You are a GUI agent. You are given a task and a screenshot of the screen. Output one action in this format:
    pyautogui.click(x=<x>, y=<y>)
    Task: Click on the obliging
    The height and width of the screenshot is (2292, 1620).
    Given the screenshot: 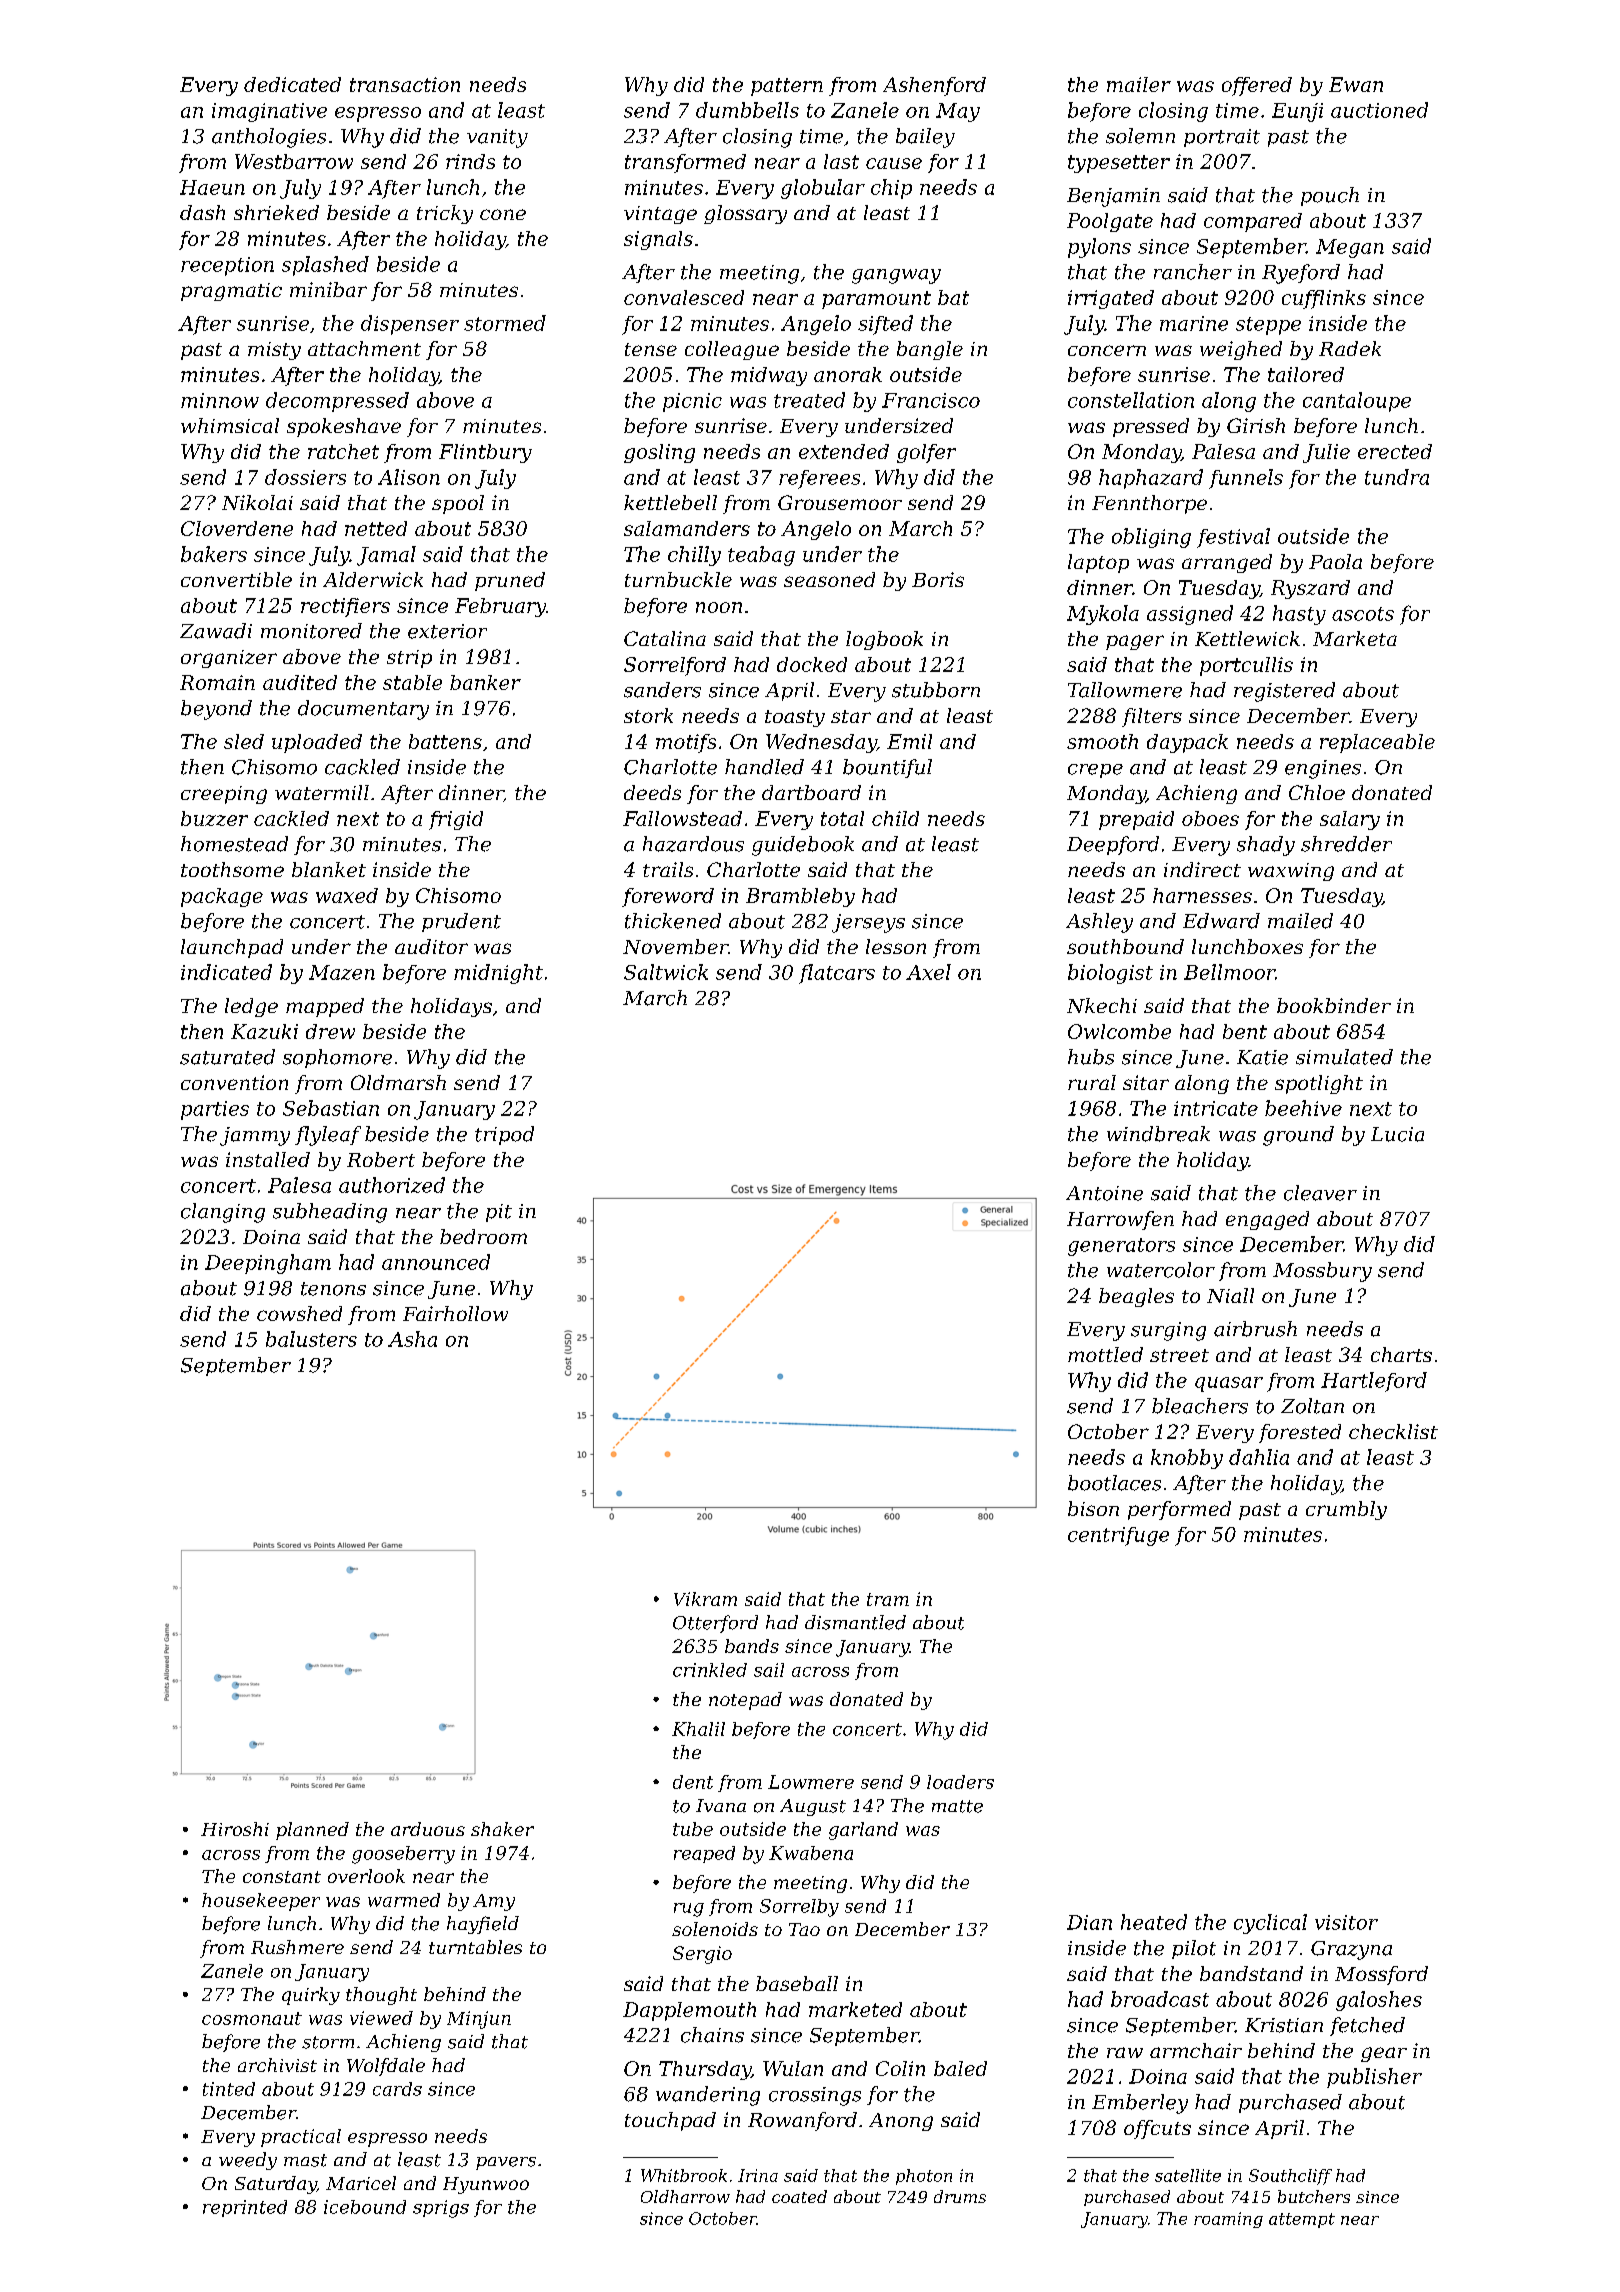 What is the action you would take?
    pyautogui.click(x=1151, y=538)
